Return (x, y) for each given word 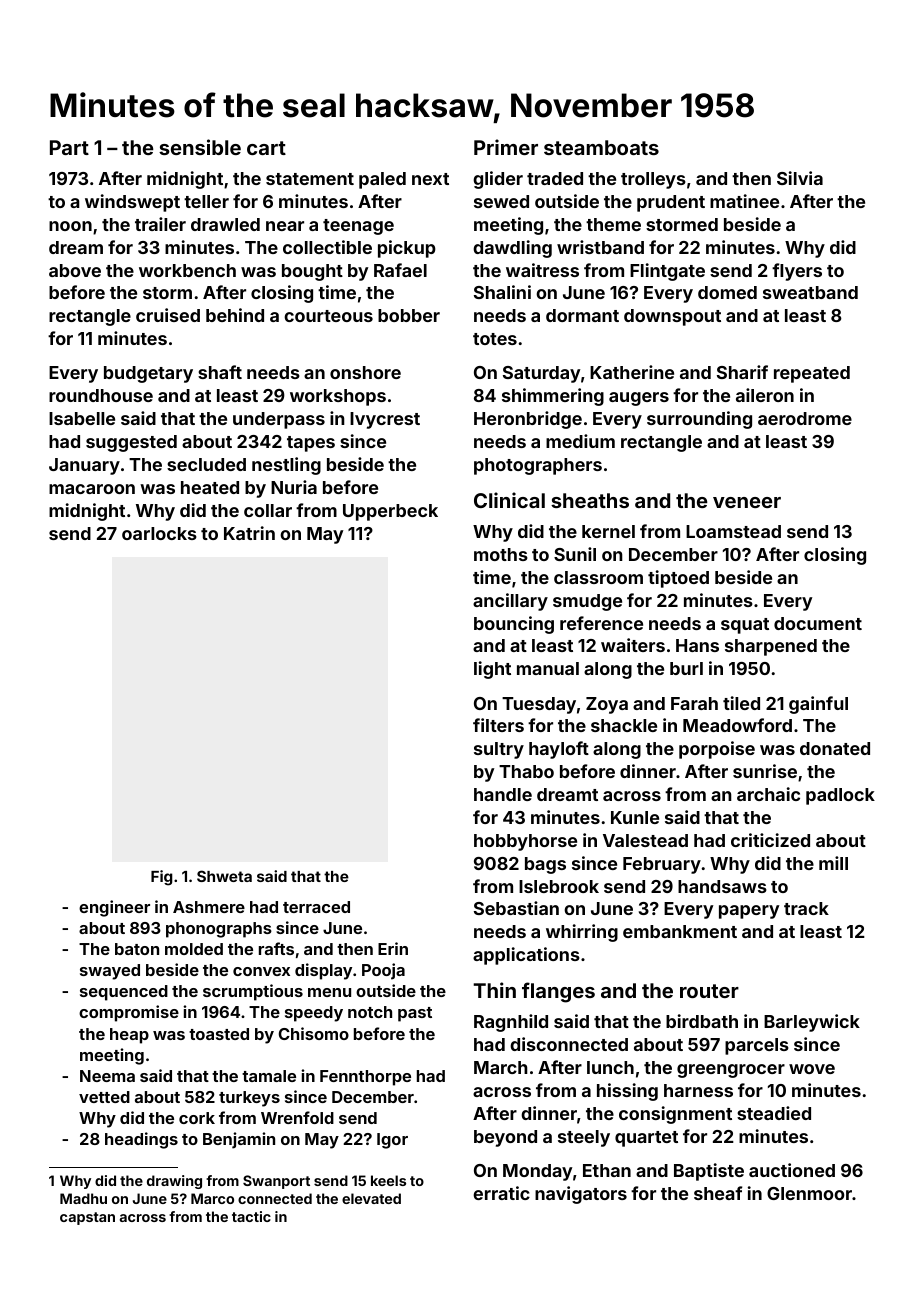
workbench (187, 270)
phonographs (219, 930)
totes (495, 339)
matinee (744, 201)
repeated (812, 374)
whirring (582, 933)
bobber (409, 315)
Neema (107, 1076)
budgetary (148, 374)
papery (749, 912)
